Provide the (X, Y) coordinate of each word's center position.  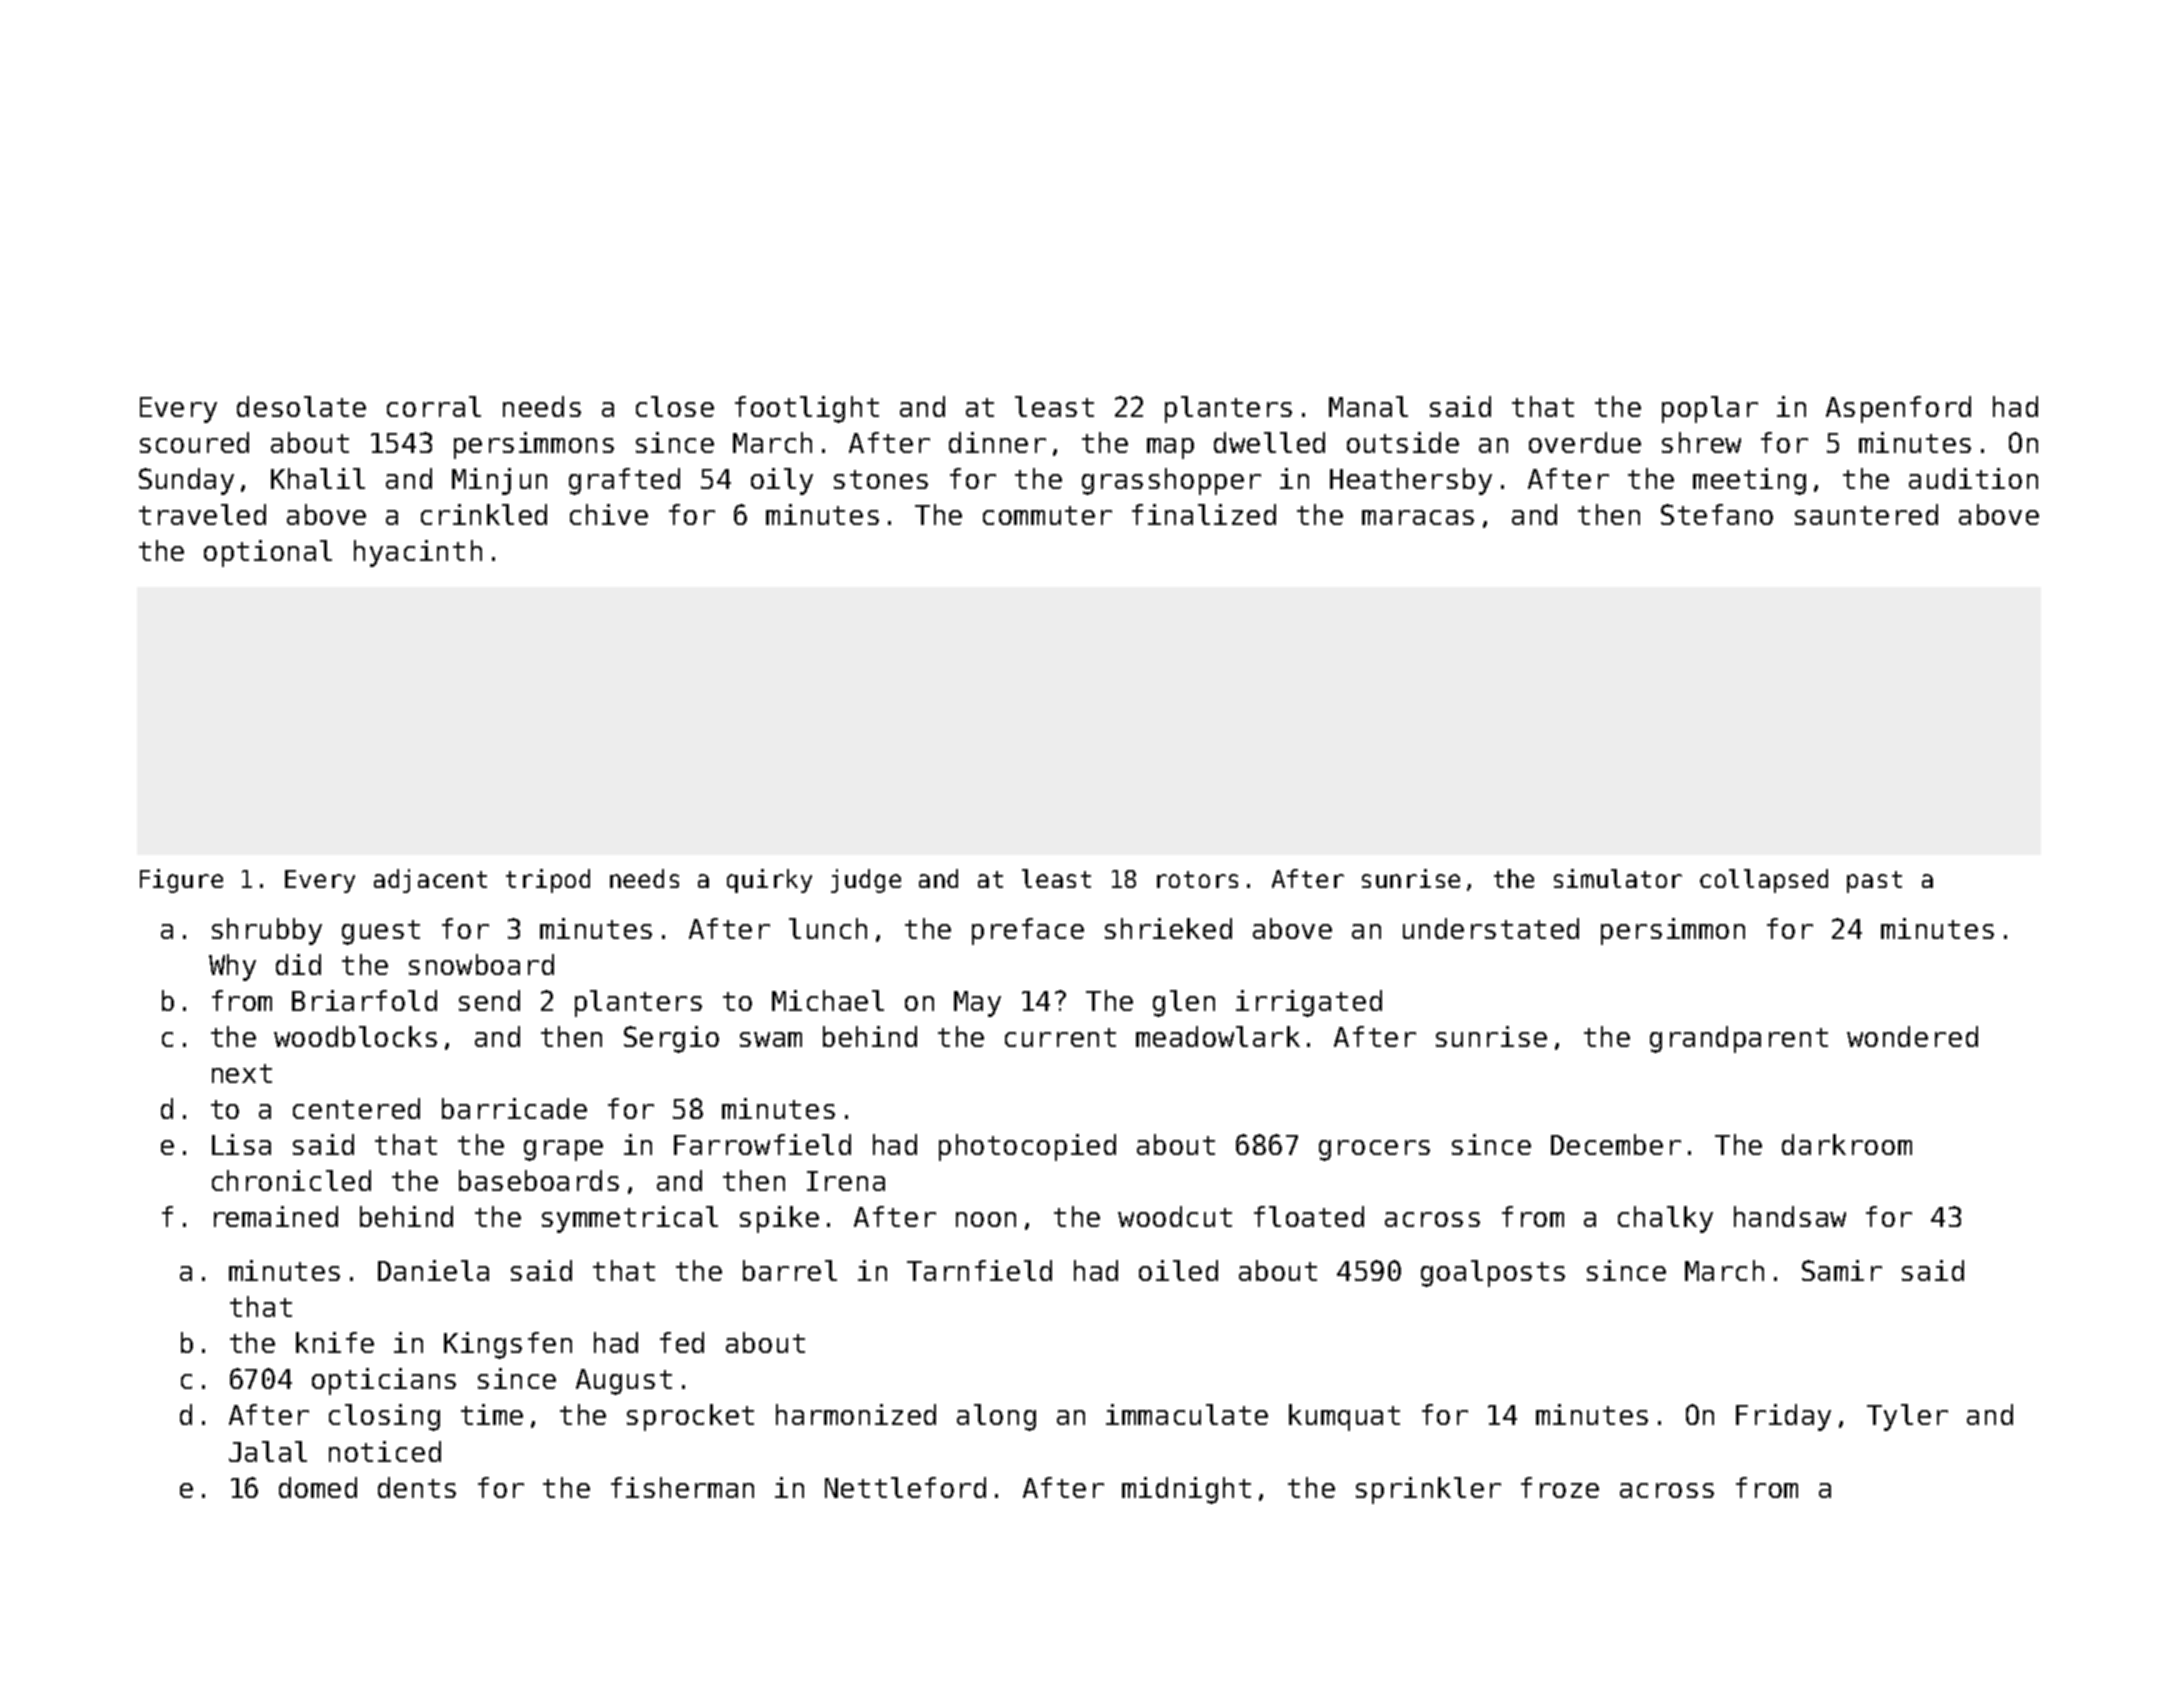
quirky (769, 881)
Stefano (1717, 514)
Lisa (241, 1144)
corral (434, 406)
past (1874, 882)
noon (986, 1219)
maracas (1418, 517)
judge (866, 881)
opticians (384, 1381)
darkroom (1847, 1144)
